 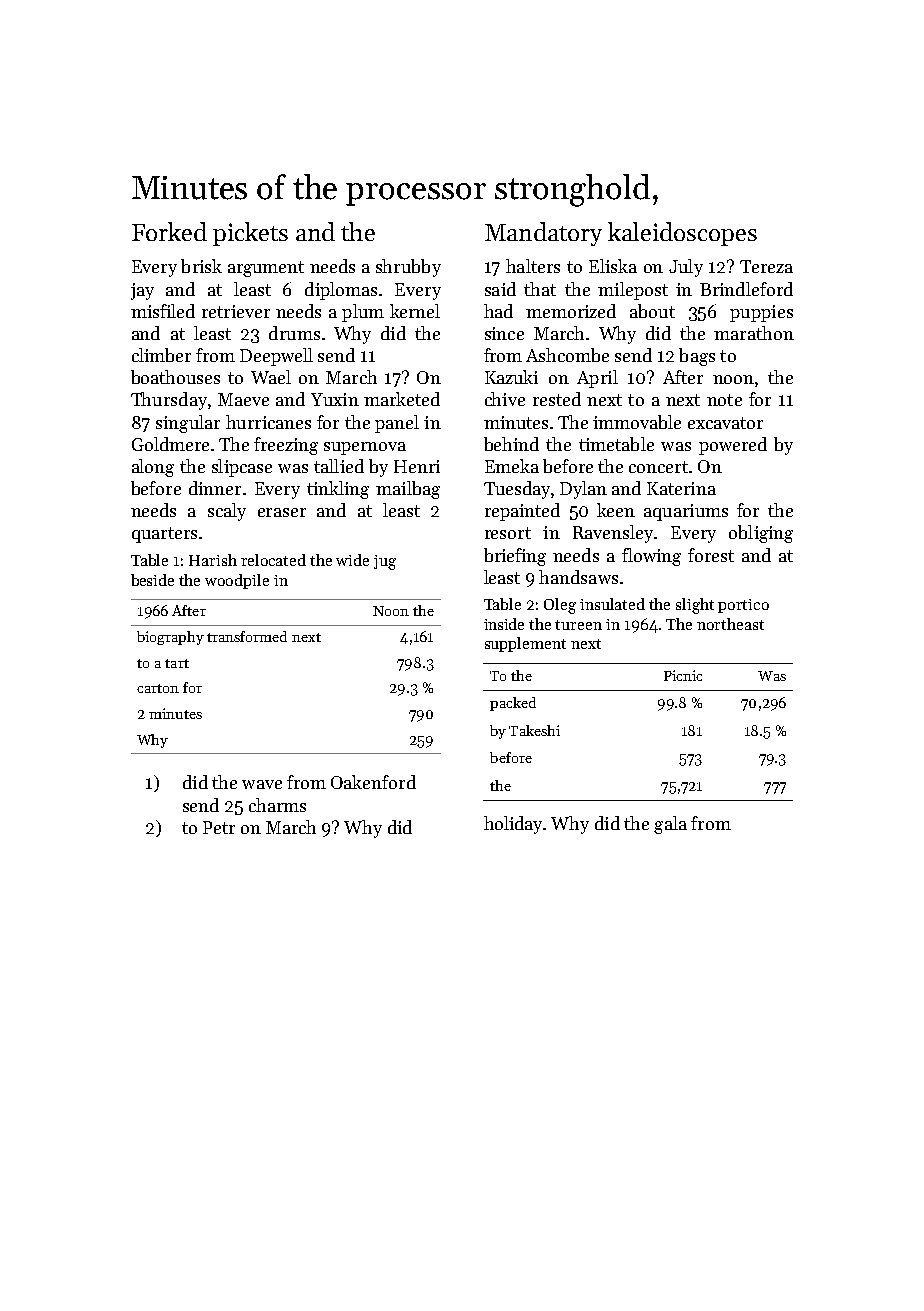 What do you see at coordinates (514, 825) in the page?
I see `holiday` at bounding box center [514, 825].
